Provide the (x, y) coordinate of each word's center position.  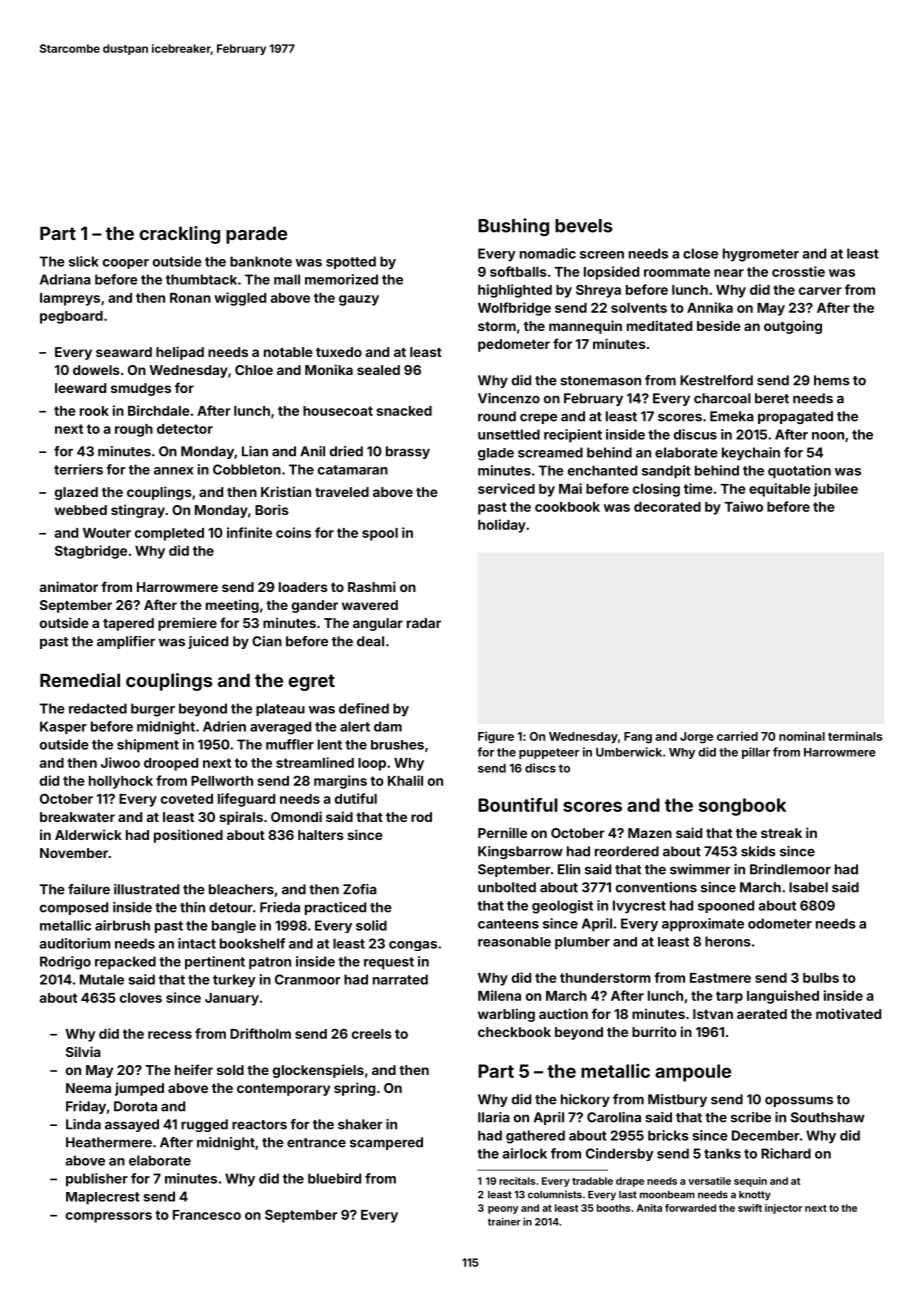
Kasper (63, 727)
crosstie (798, 271)
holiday (502, 526)
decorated (667, 507)
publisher (97, 1180)
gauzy (359, 300)
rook (94, 411)
